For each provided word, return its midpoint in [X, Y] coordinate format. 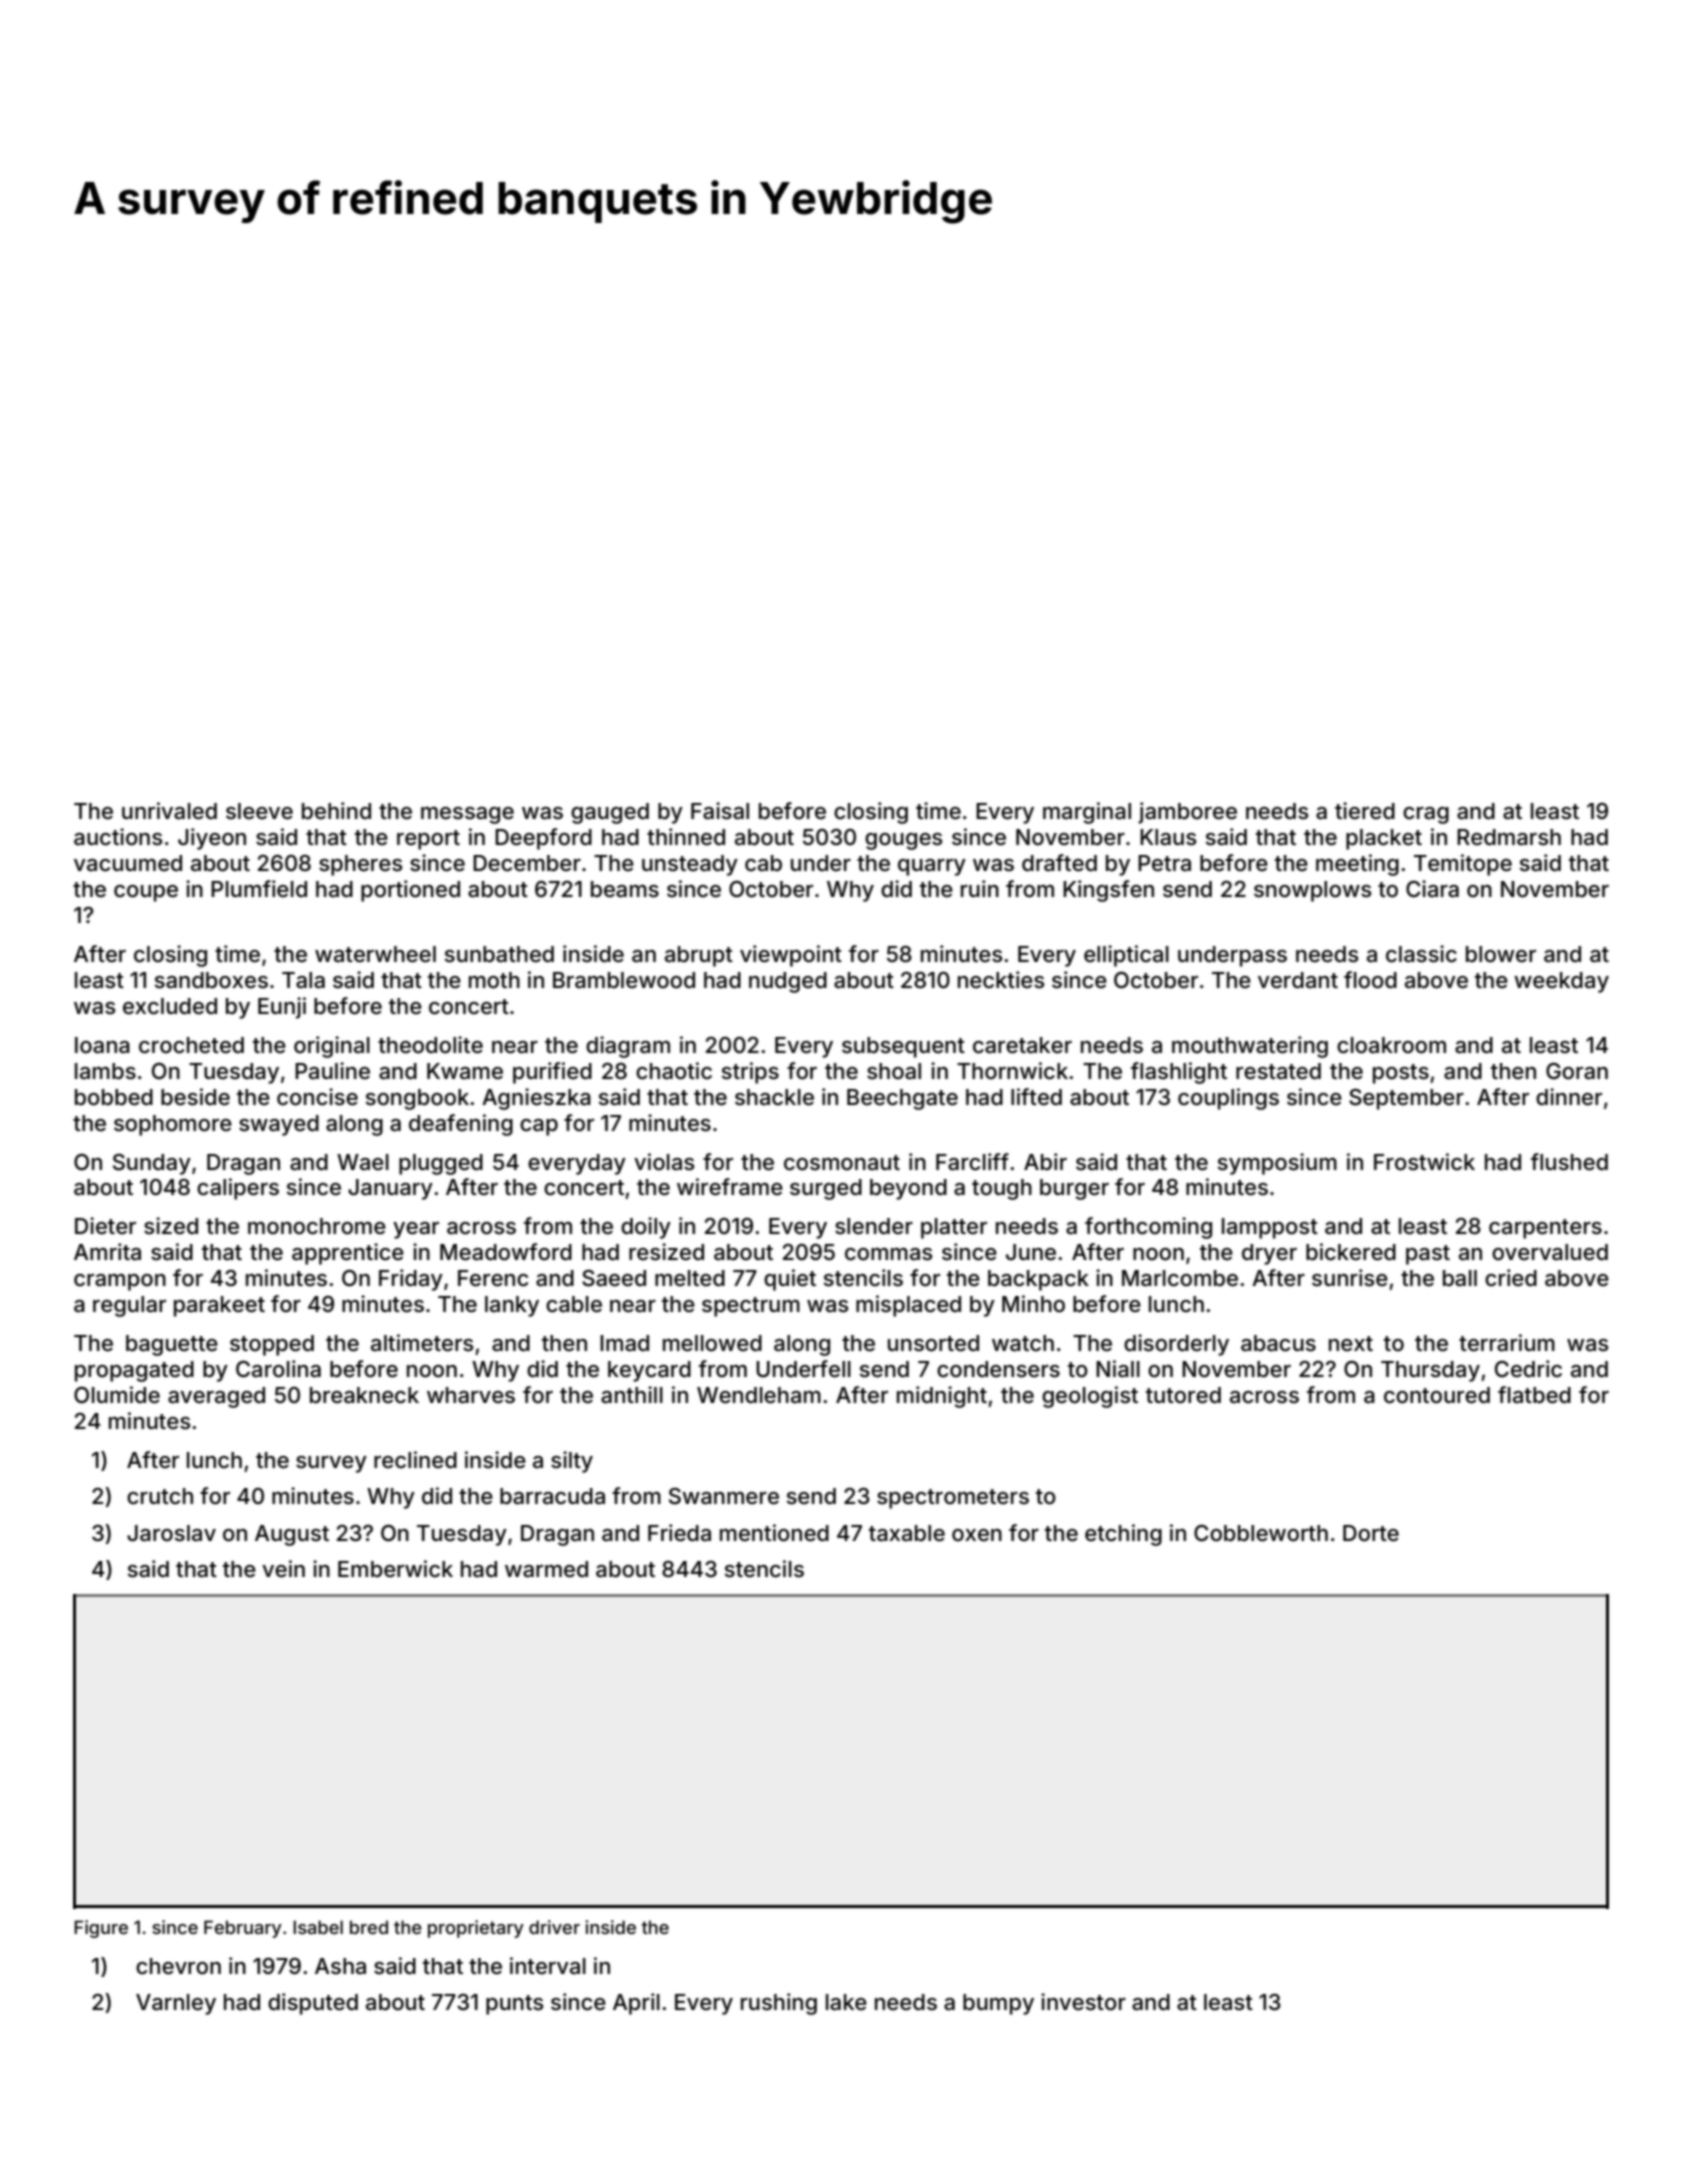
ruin [980, 888]
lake [846, 2002]
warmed [546, 1569]
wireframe [730, 1187]
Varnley [176, 2004]
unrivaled [169, 811]
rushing [779, 2004]
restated [1278, 1071]
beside [195, 1097]
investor [1083, 2002]
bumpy [998, 2004]
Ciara [1432, 889]
